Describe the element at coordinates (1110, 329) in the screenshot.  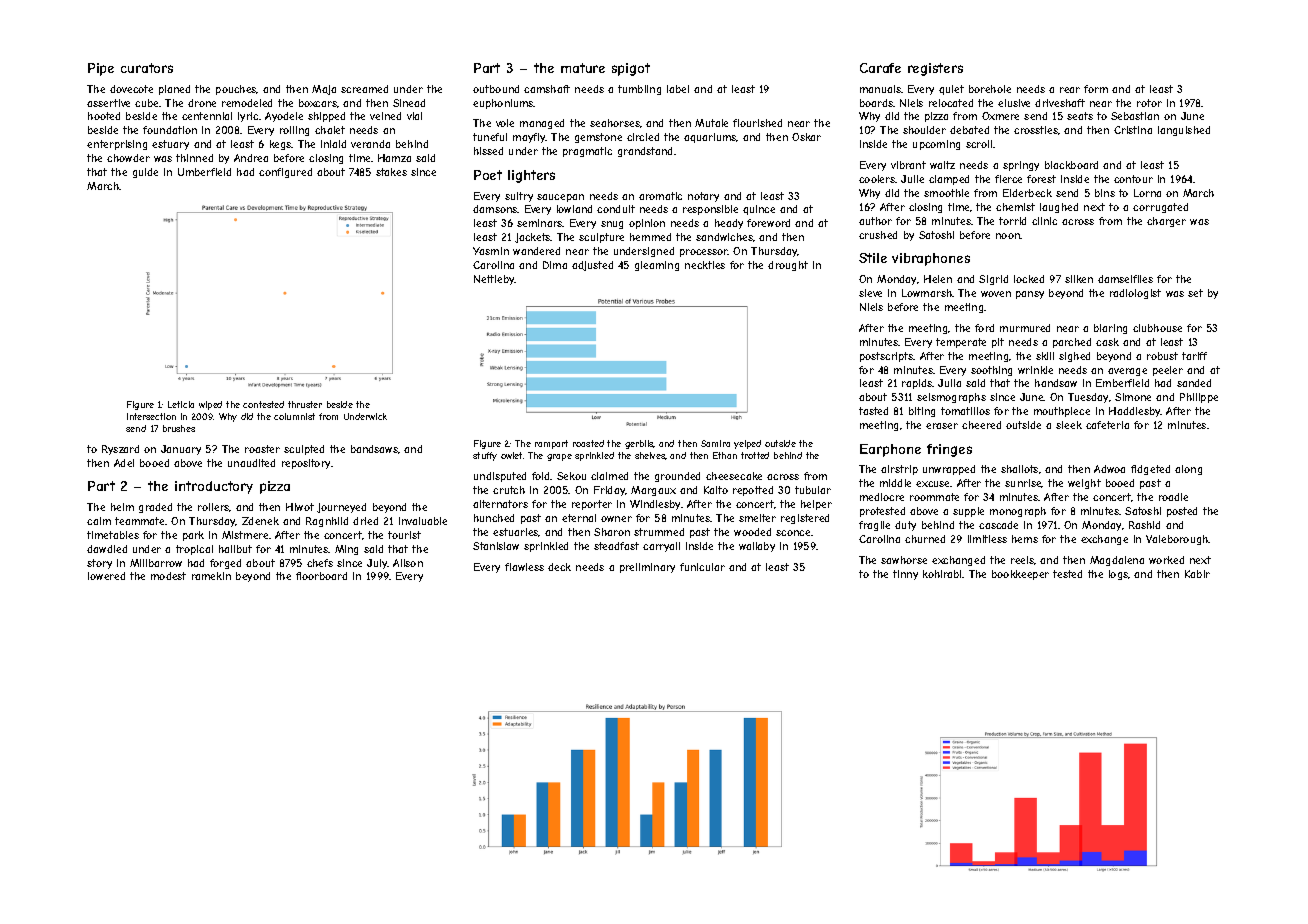
I see `blaring` at that location.
